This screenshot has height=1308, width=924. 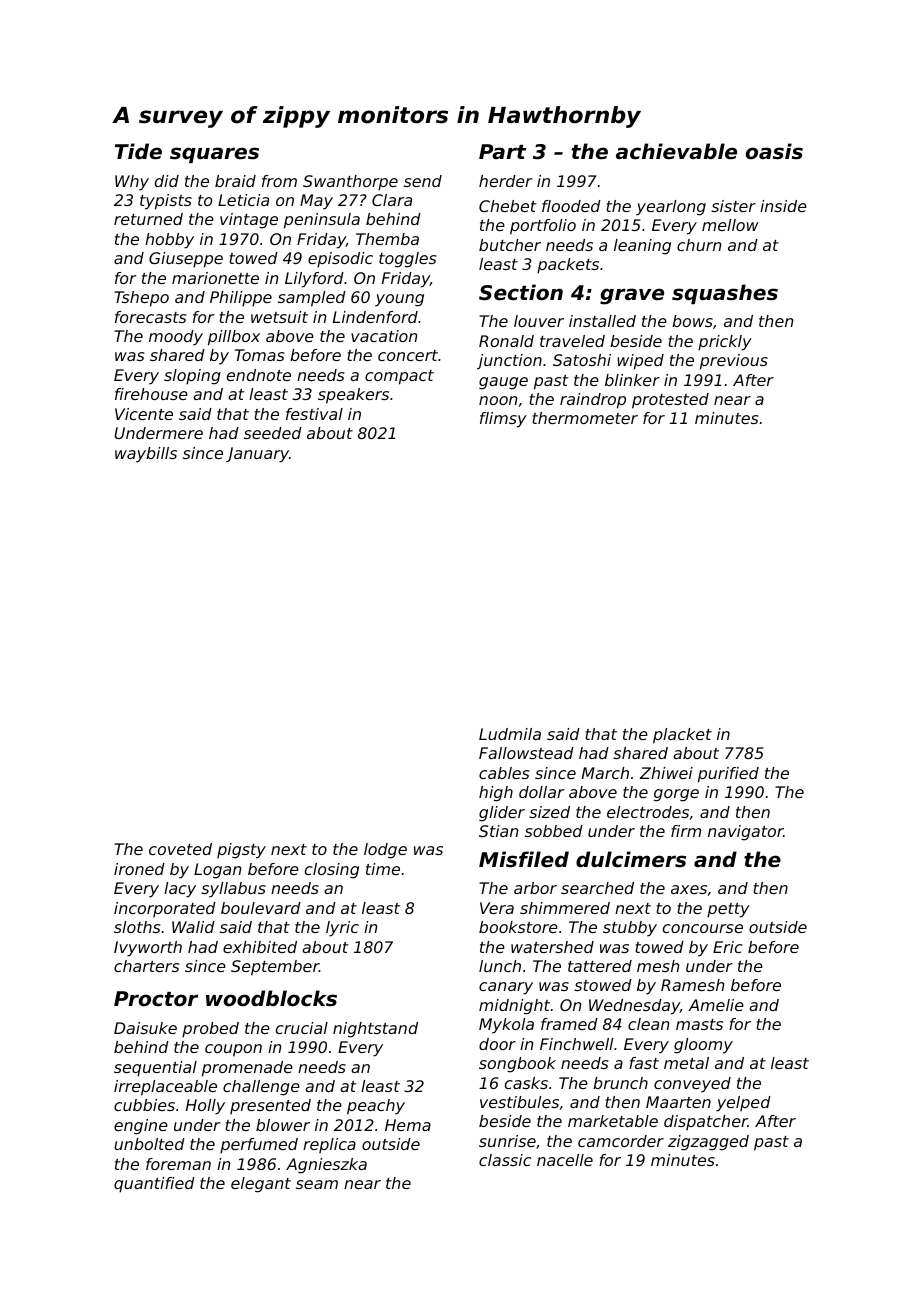 What do you see at coordinates (682, 736) in the screenshot?
I see `placket` at bounding box center [682, 736].
